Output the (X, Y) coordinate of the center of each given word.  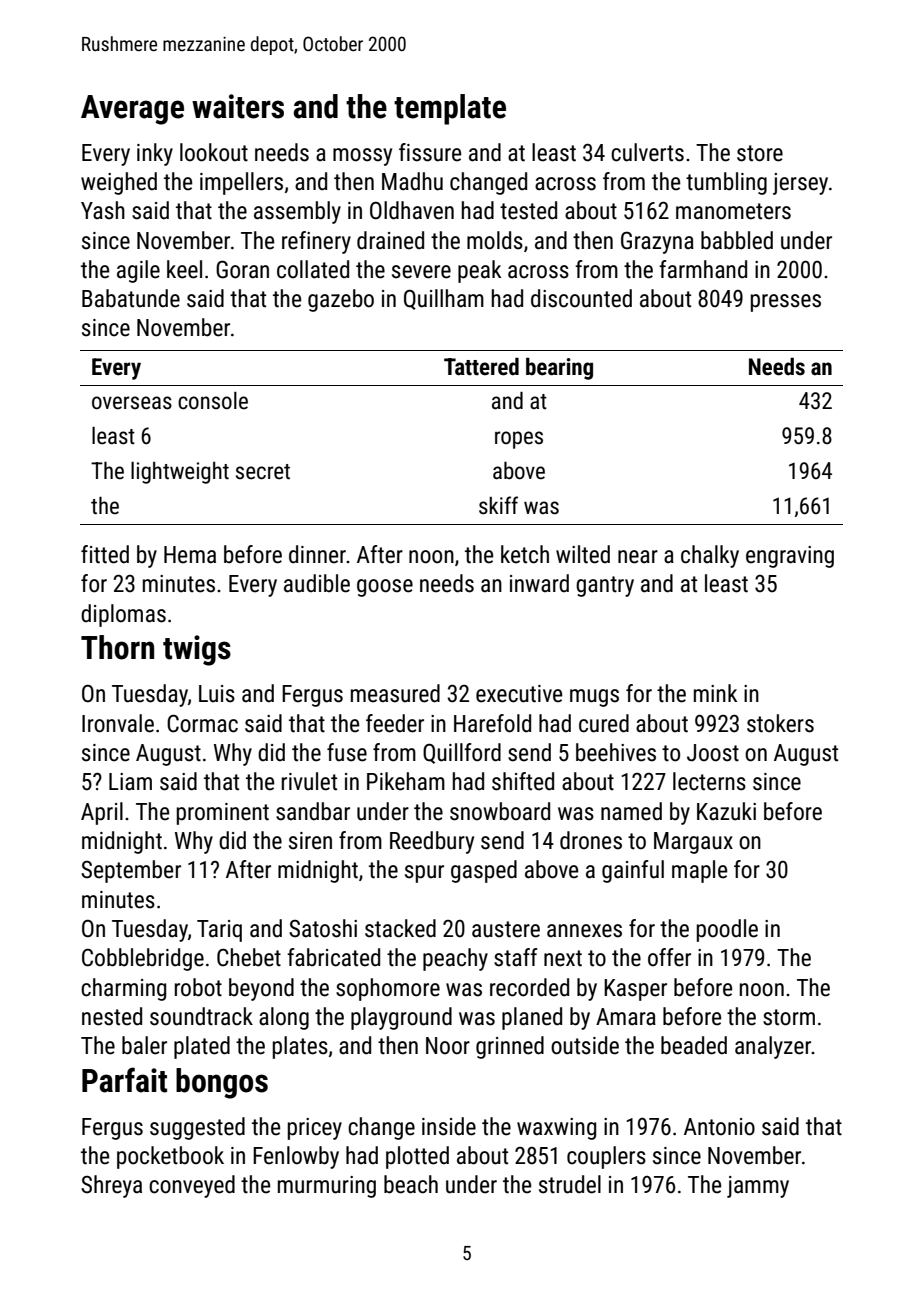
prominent (223, 814)
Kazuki (726, 811)
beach (411, 1184)
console (213, 401)
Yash (103, 210)
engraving (790, 557)
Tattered (481, 367)
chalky (710, 556)
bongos (222, 1083)
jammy (758, 1187)
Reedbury (432, 842)
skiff (498, 505)
